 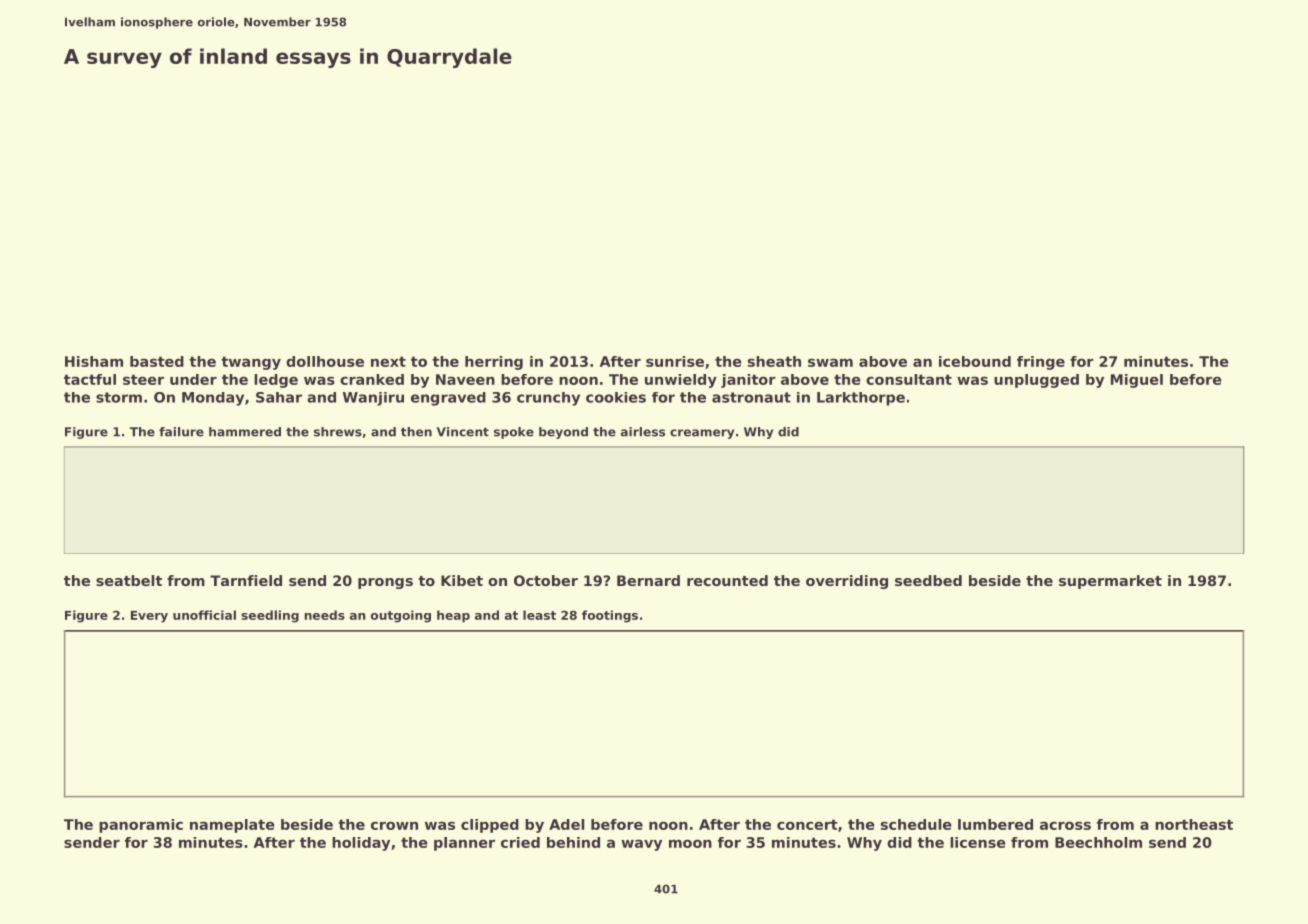 I want to click on lumbered, so click(x=995, y=824).
